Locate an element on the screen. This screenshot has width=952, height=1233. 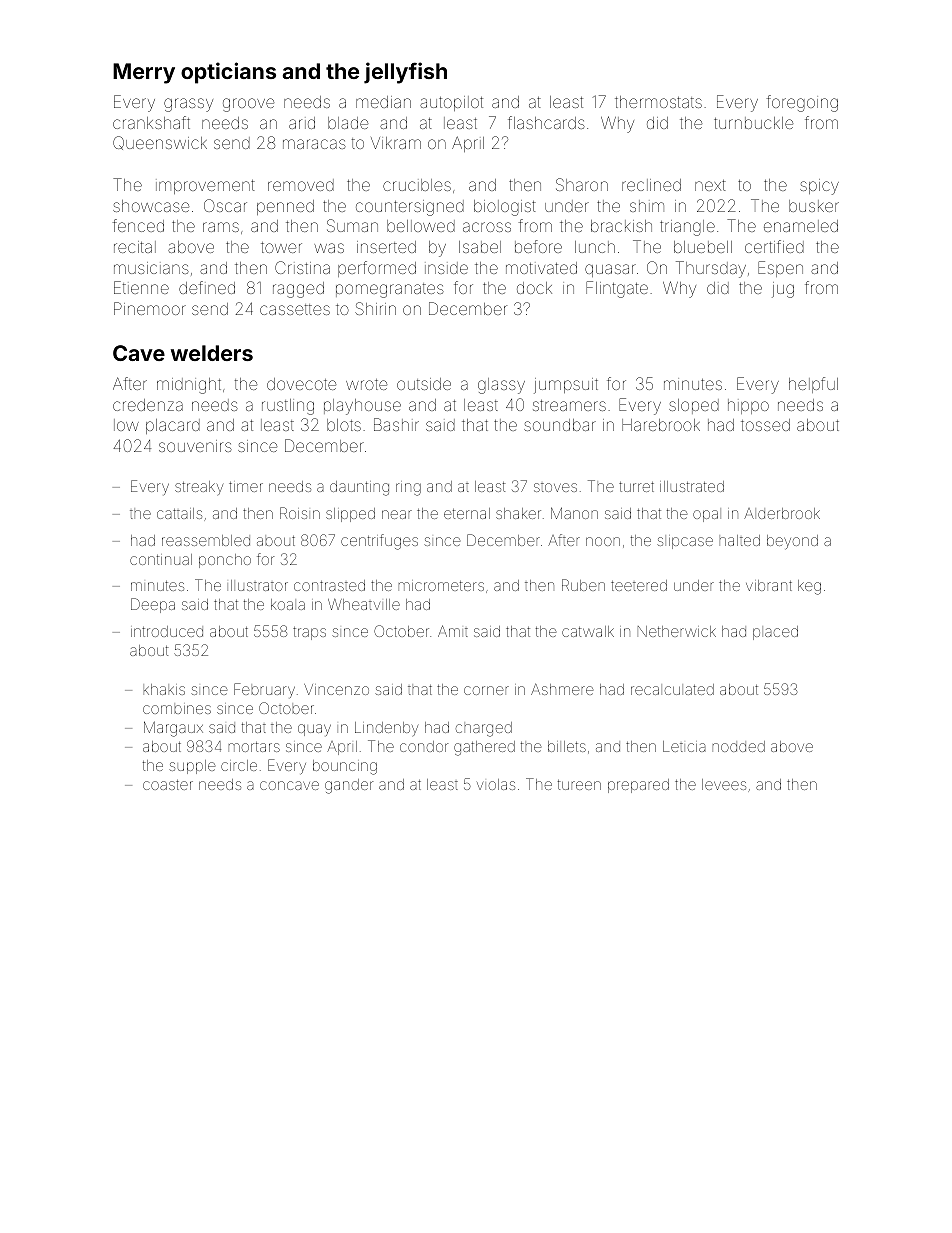
timer is located at coordinates (246, 487).
